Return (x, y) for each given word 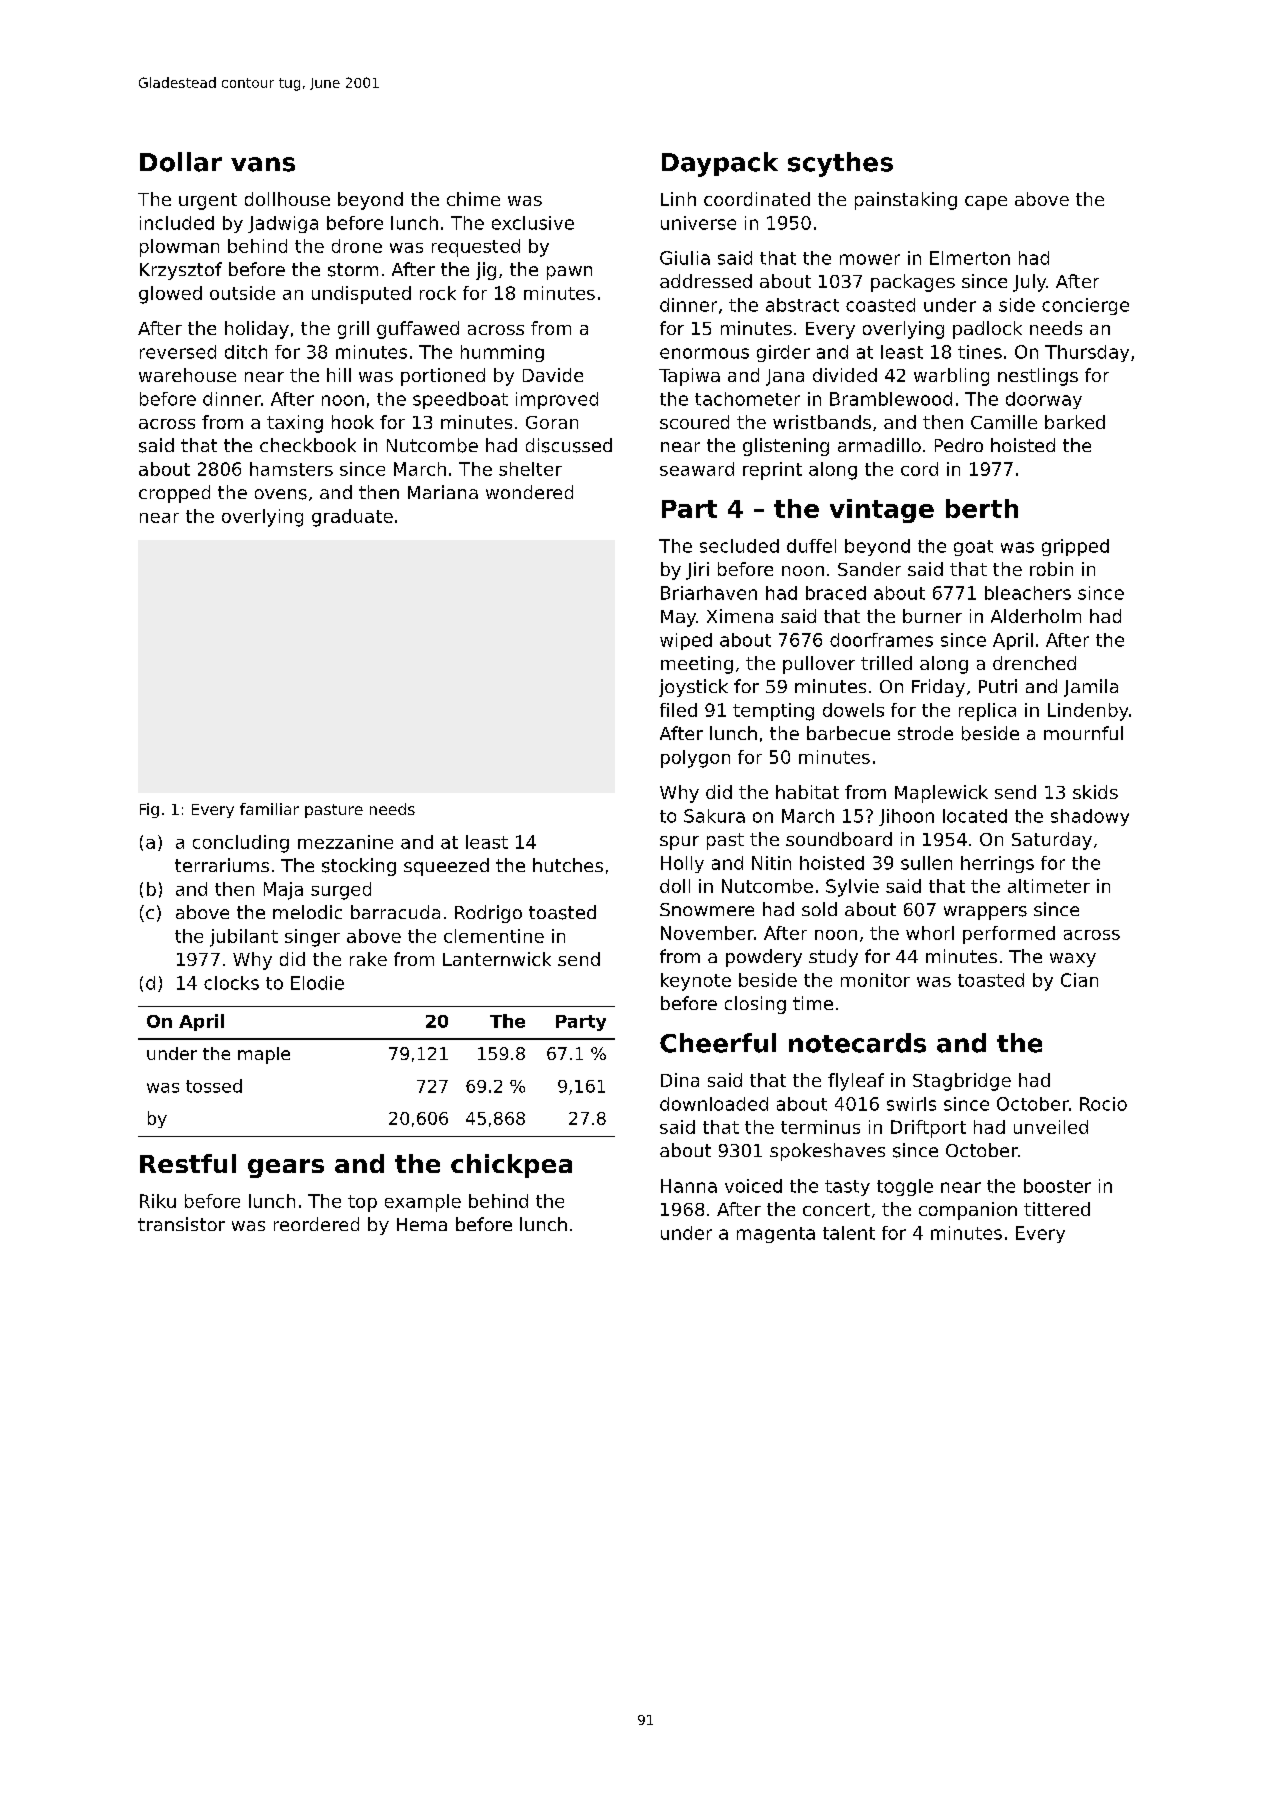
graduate (352, 518)
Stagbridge (962, 1082)
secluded (739, 546)
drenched (1034, 663)
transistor (181, 1224)
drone (357, 246)
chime (473, 199)
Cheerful (718, 1043)
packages (913, 283)
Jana (785, 377)
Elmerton (970, 258)
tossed (214, 1086)
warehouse (187, 375)
